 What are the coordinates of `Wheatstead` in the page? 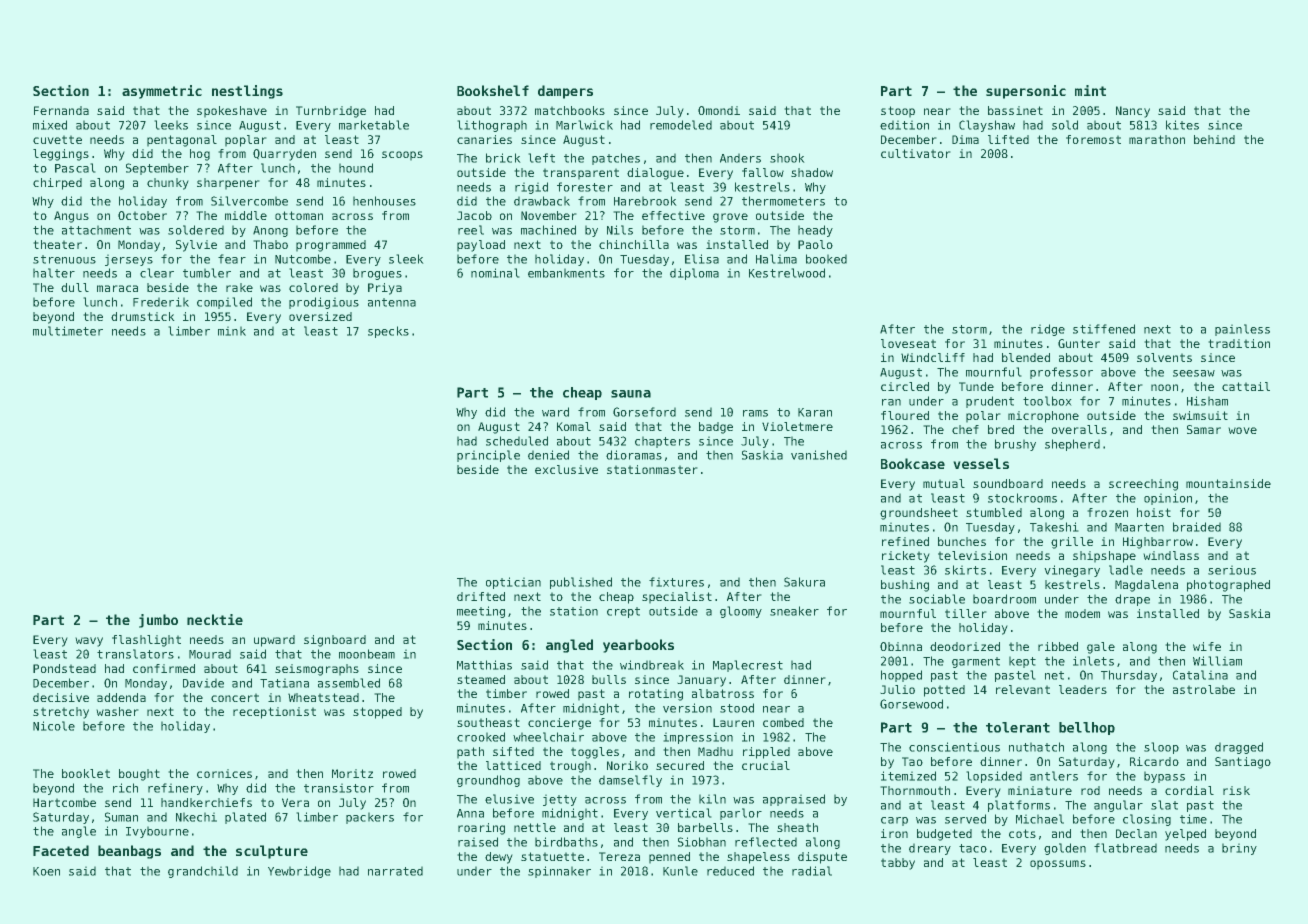 It's located at (323, 697).
